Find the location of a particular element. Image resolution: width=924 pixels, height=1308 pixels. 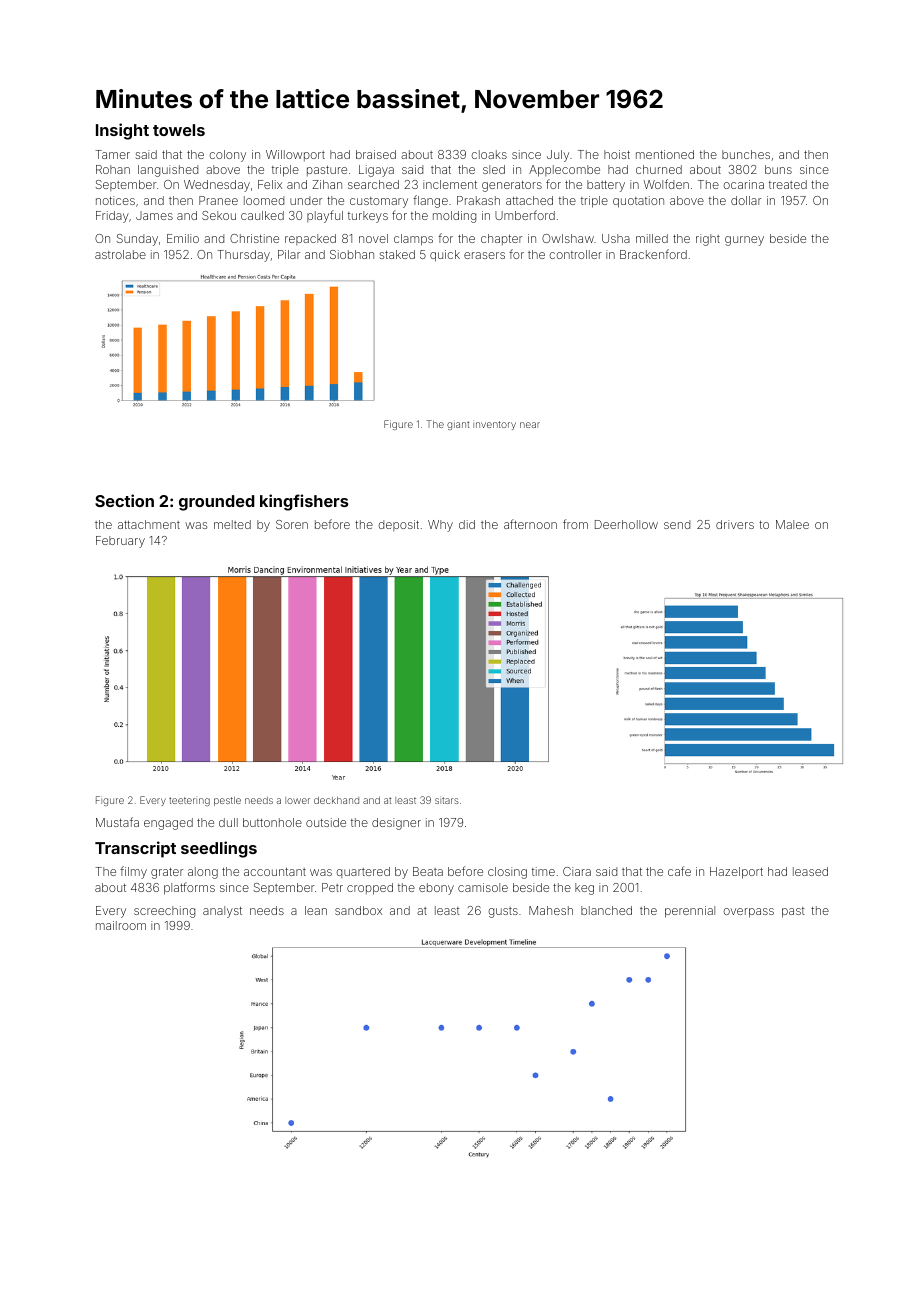

Beata is located at coordinates (428, 871).
